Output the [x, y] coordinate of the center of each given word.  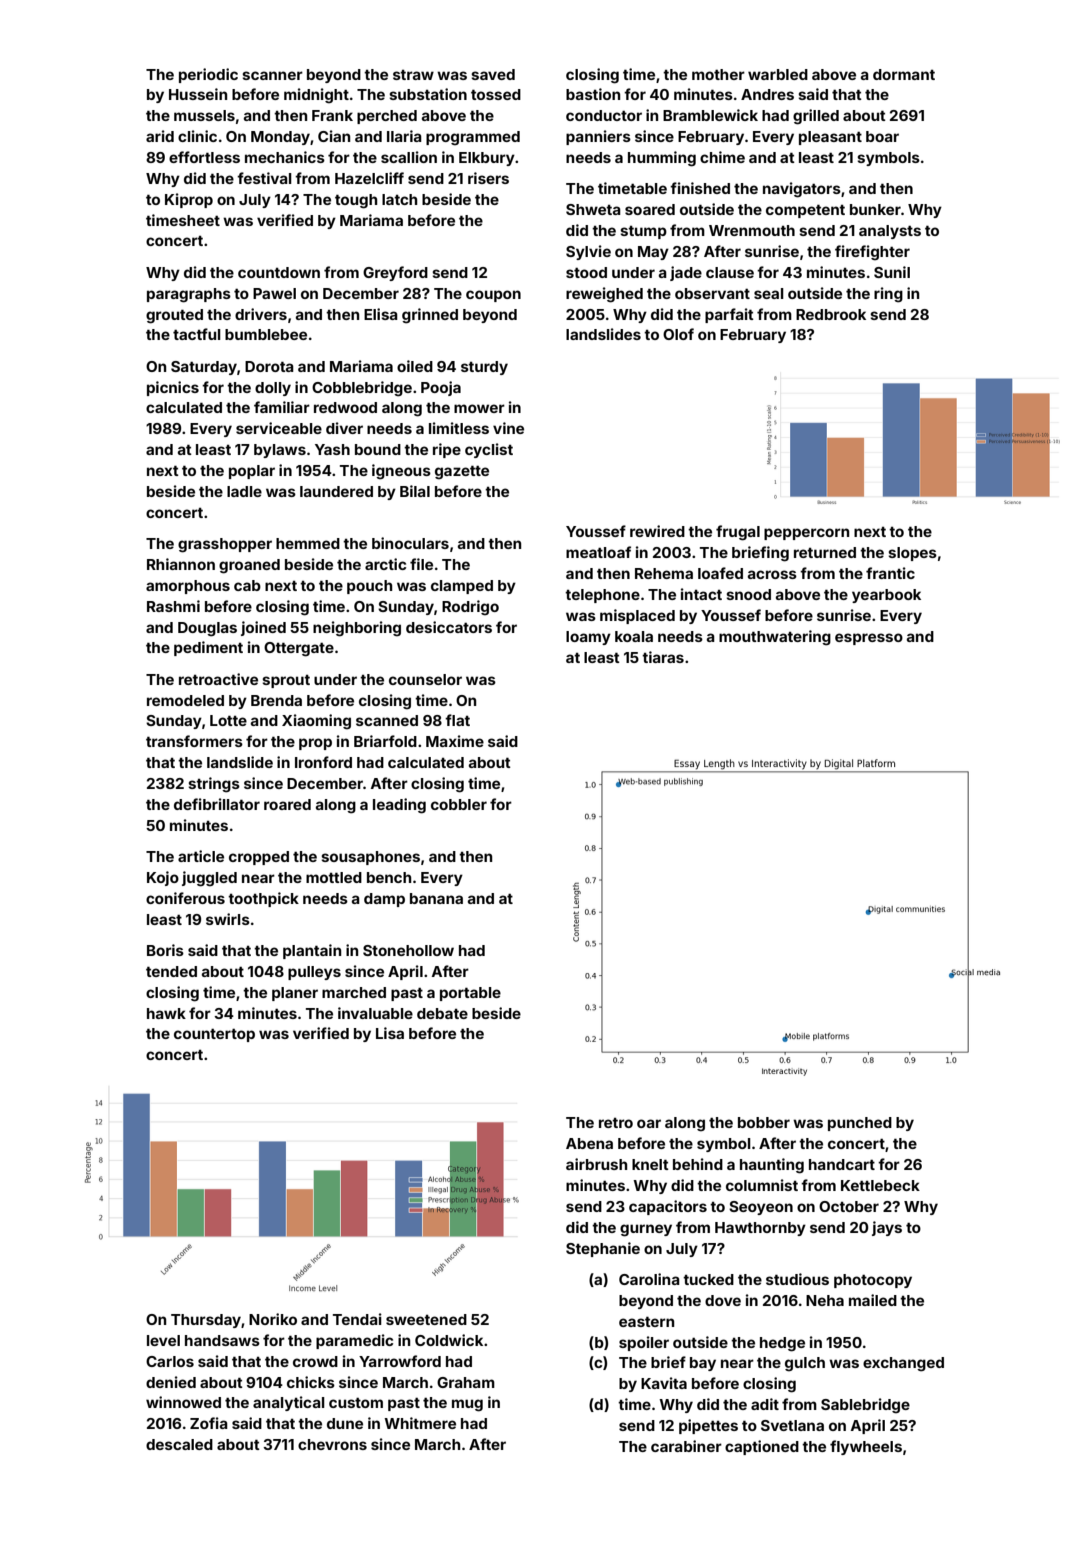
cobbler [459, 804]
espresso [869, 639]
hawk [166, 1013]
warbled [778, 74]
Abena [589, 1143]
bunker [875, 209]
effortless [204, 157]
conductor [604, 115]
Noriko [273, 1319]
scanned [387, 720]
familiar [282, 407]
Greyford [395, 273]
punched [860, 1124]
